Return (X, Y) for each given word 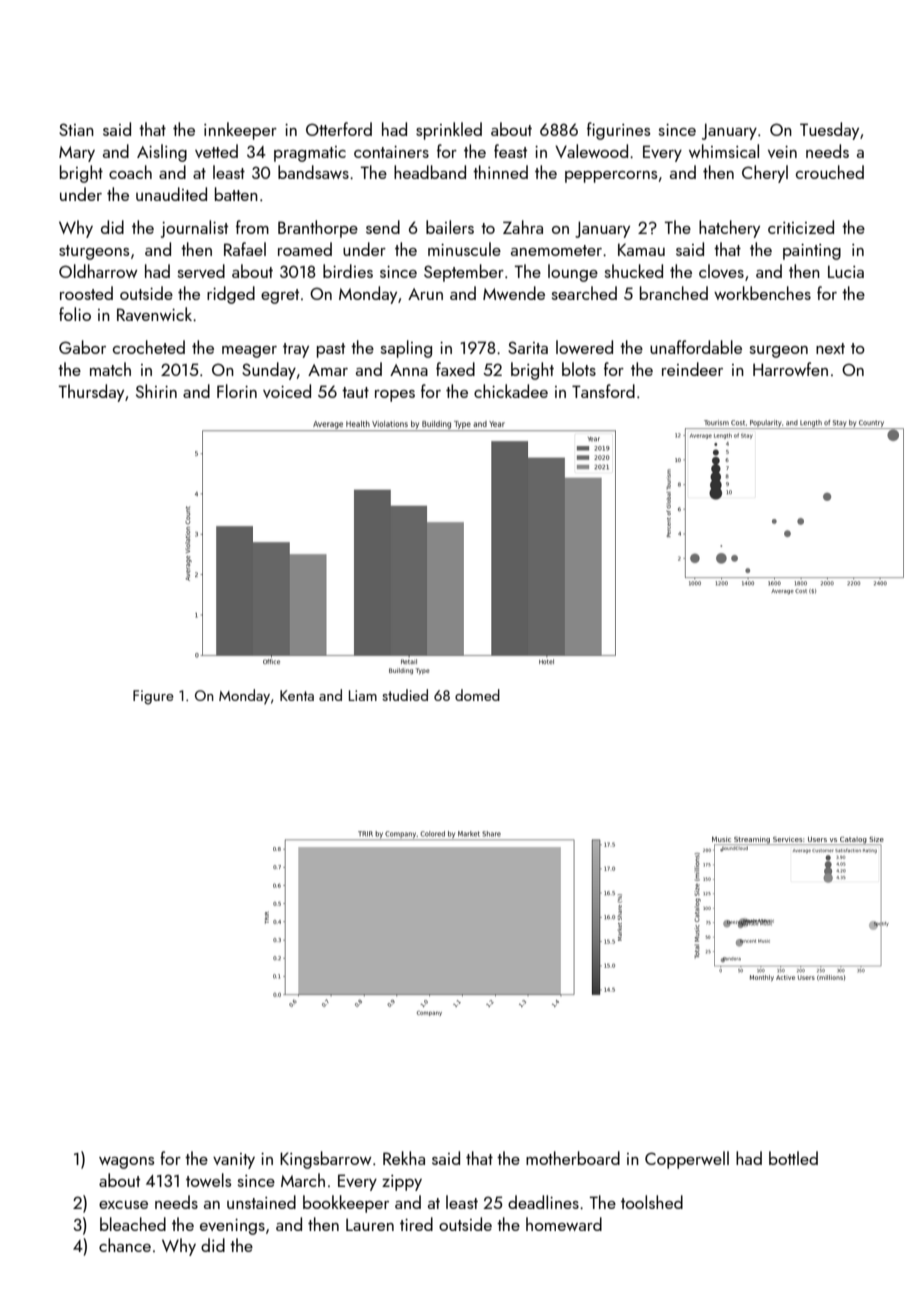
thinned (500, 172)
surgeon (779, 352)
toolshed (652, 1202)
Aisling (162, 153)
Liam (363, 695)
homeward (564, 1224)
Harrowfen (790, 369)
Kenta (297, 695)
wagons (126, 1163)
